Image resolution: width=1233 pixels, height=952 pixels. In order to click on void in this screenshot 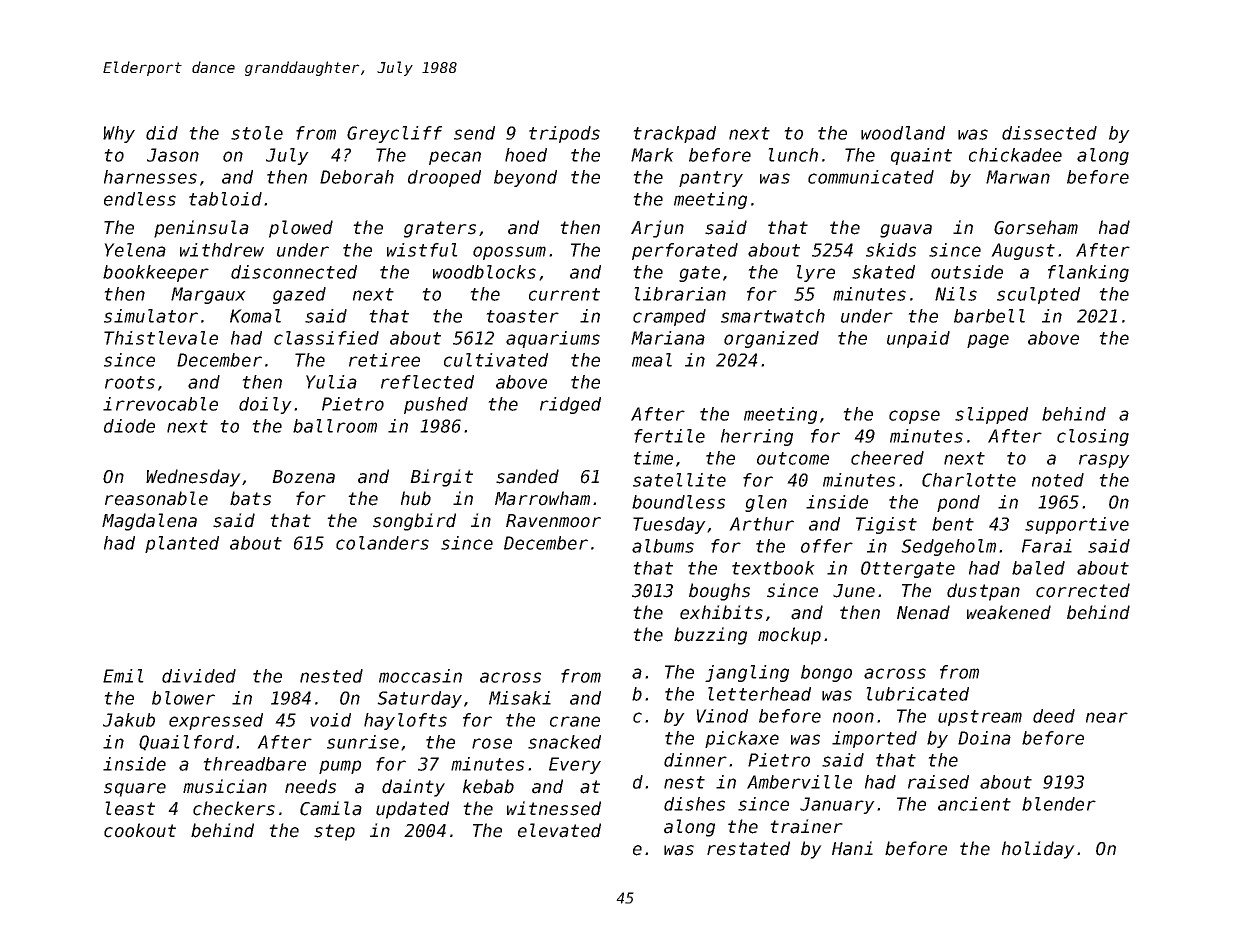, I will do `click(330, 720)`.
